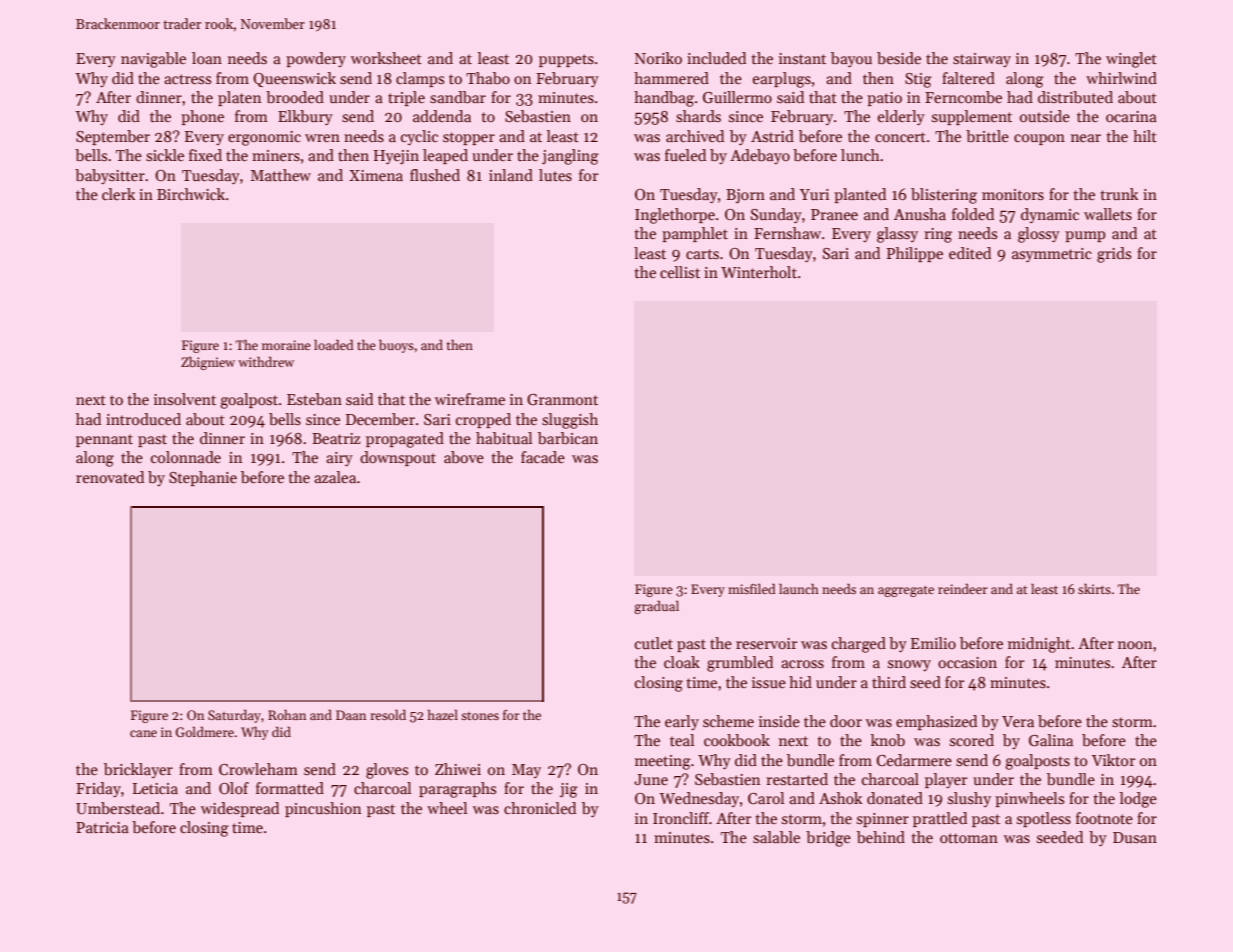 The width and height of the screenshot is (1233, 952). Describe the element at coordinates (1119, 194) in the screenshot. I see `trunk` at that location.
